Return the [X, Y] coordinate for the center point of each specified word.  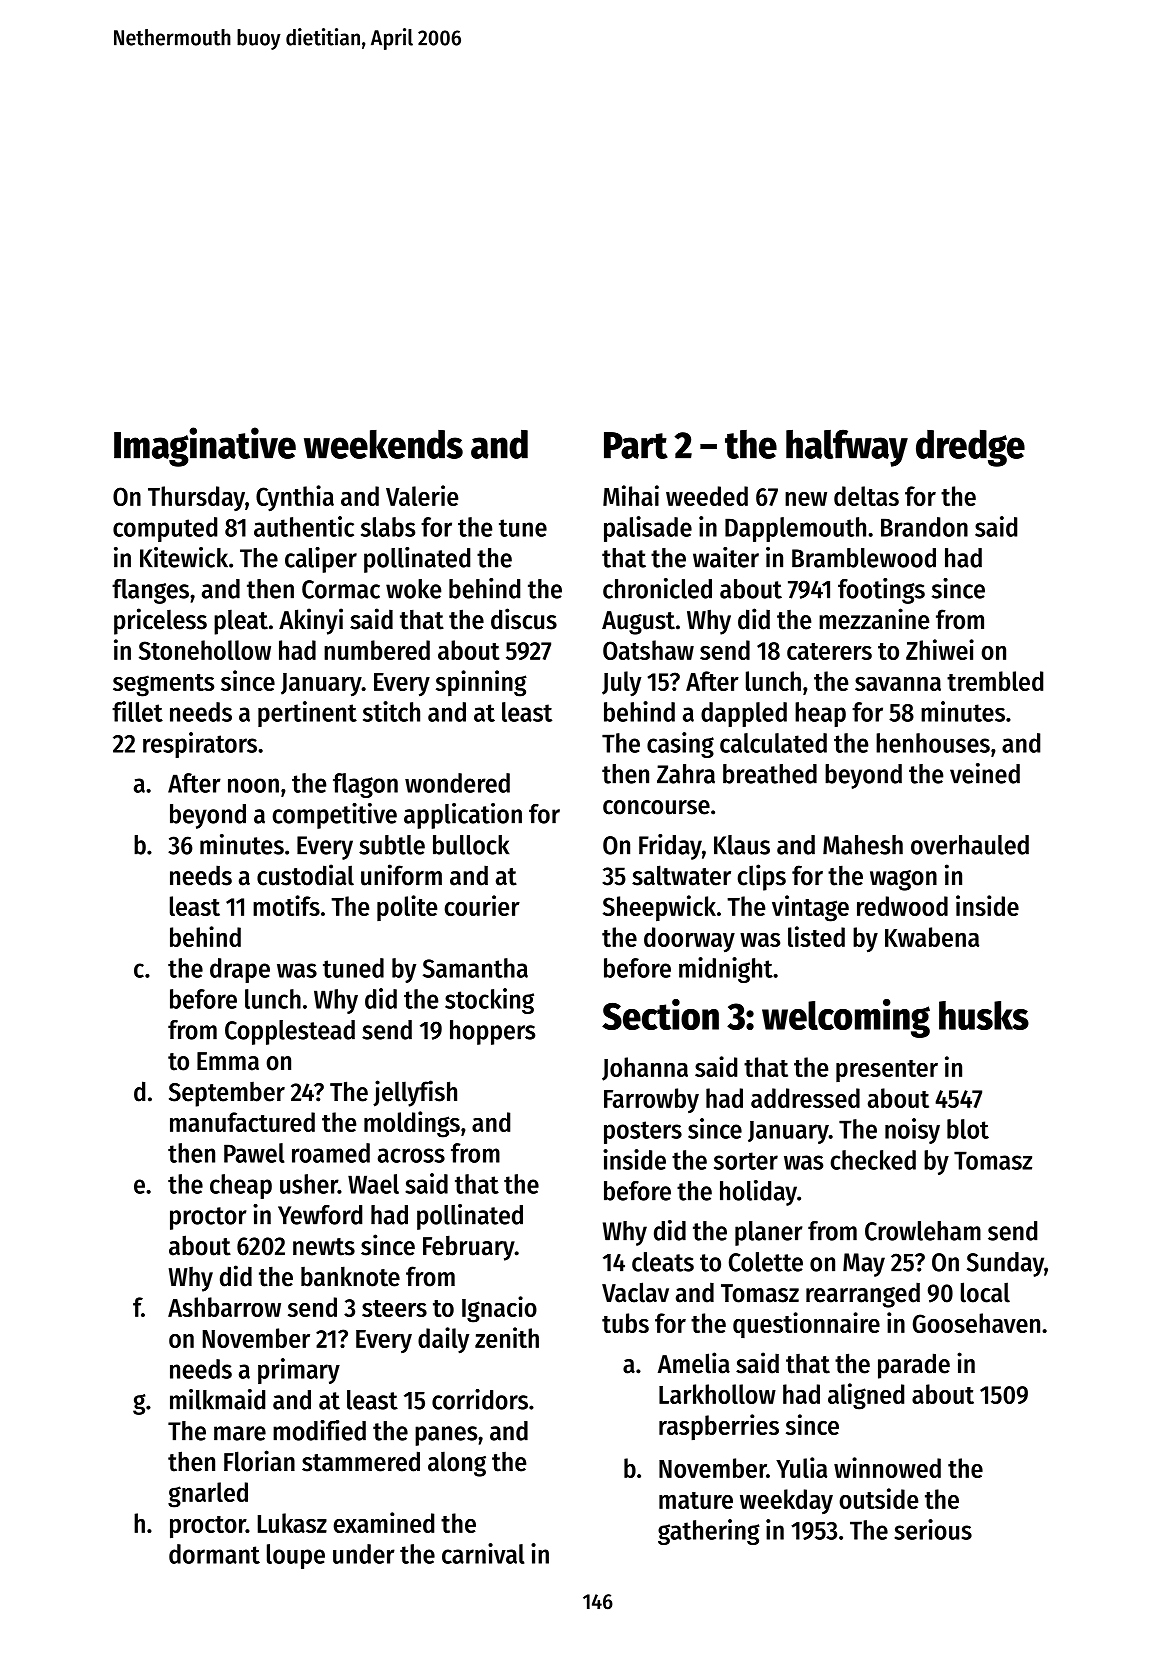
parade [914, 1366]
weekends [383, 444]
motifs [286, 905]
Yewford [320, 1215]
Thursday [196, 498]
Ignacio [499, 1309]
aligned [866, 1396]
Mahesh [863, 845]
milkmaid [217, 1399]
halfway [847, 448]
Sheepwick [659, 908]
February [469, 1248]
